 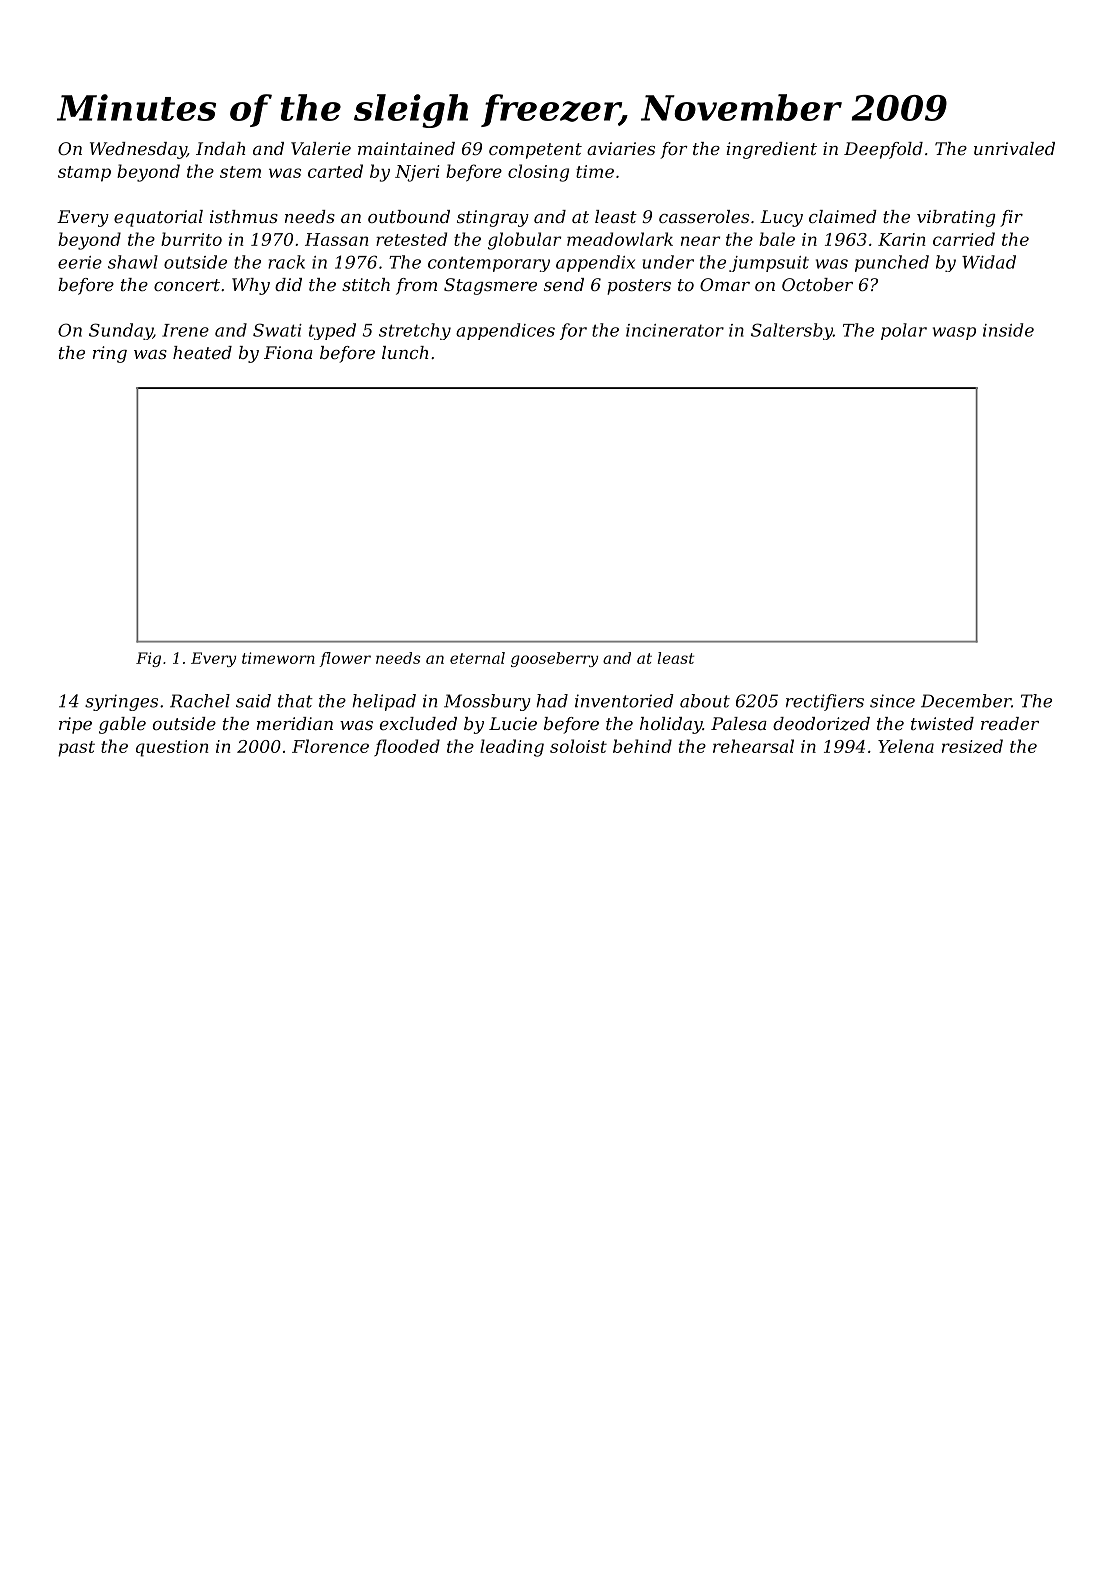 What do you see at coordinates (883, 150) in the screenshot?
I see `Deepfold` at bounding box center [883, 150].
